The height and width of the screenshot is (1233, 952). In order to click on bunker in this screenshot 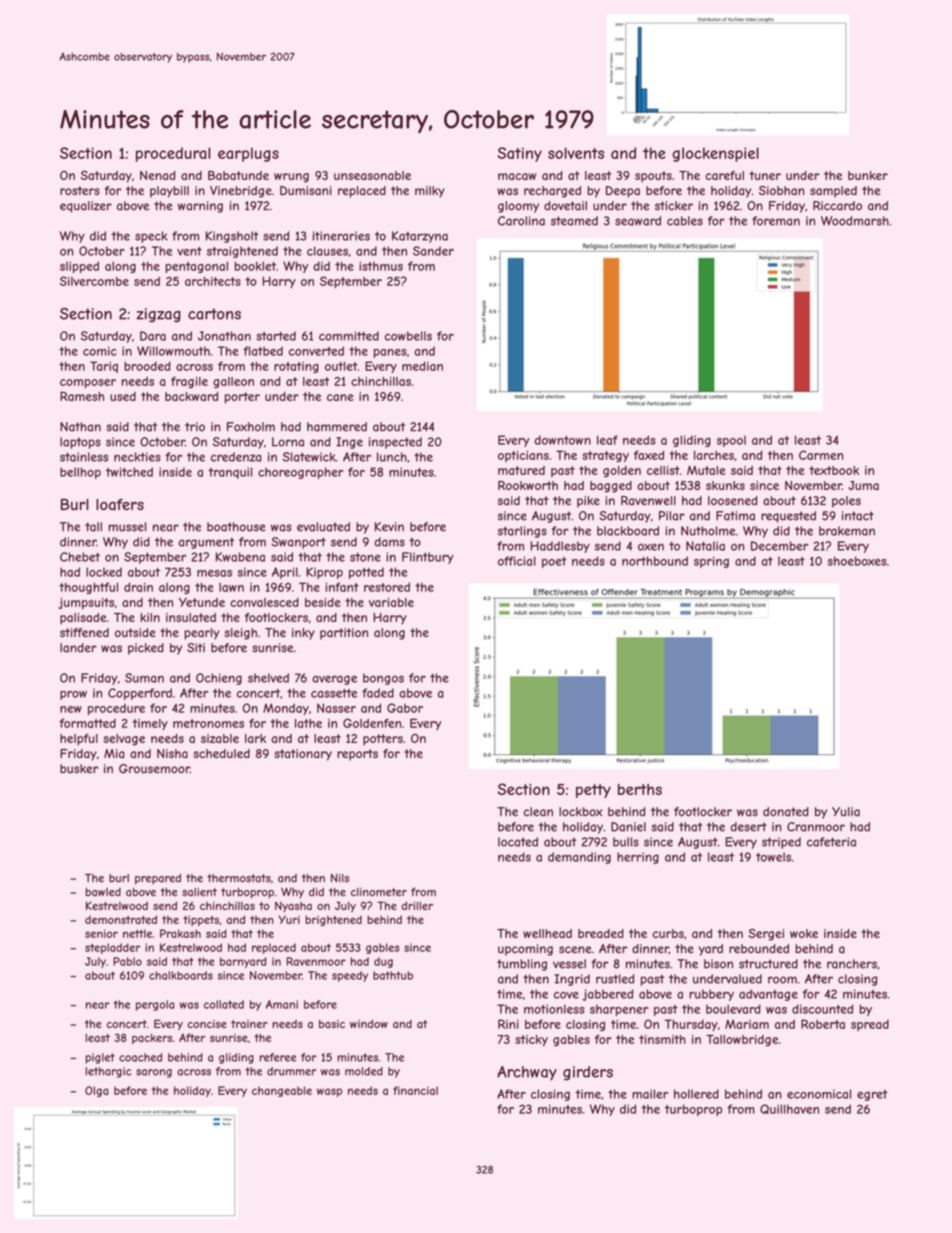, I will do `click(868, 175)`.
